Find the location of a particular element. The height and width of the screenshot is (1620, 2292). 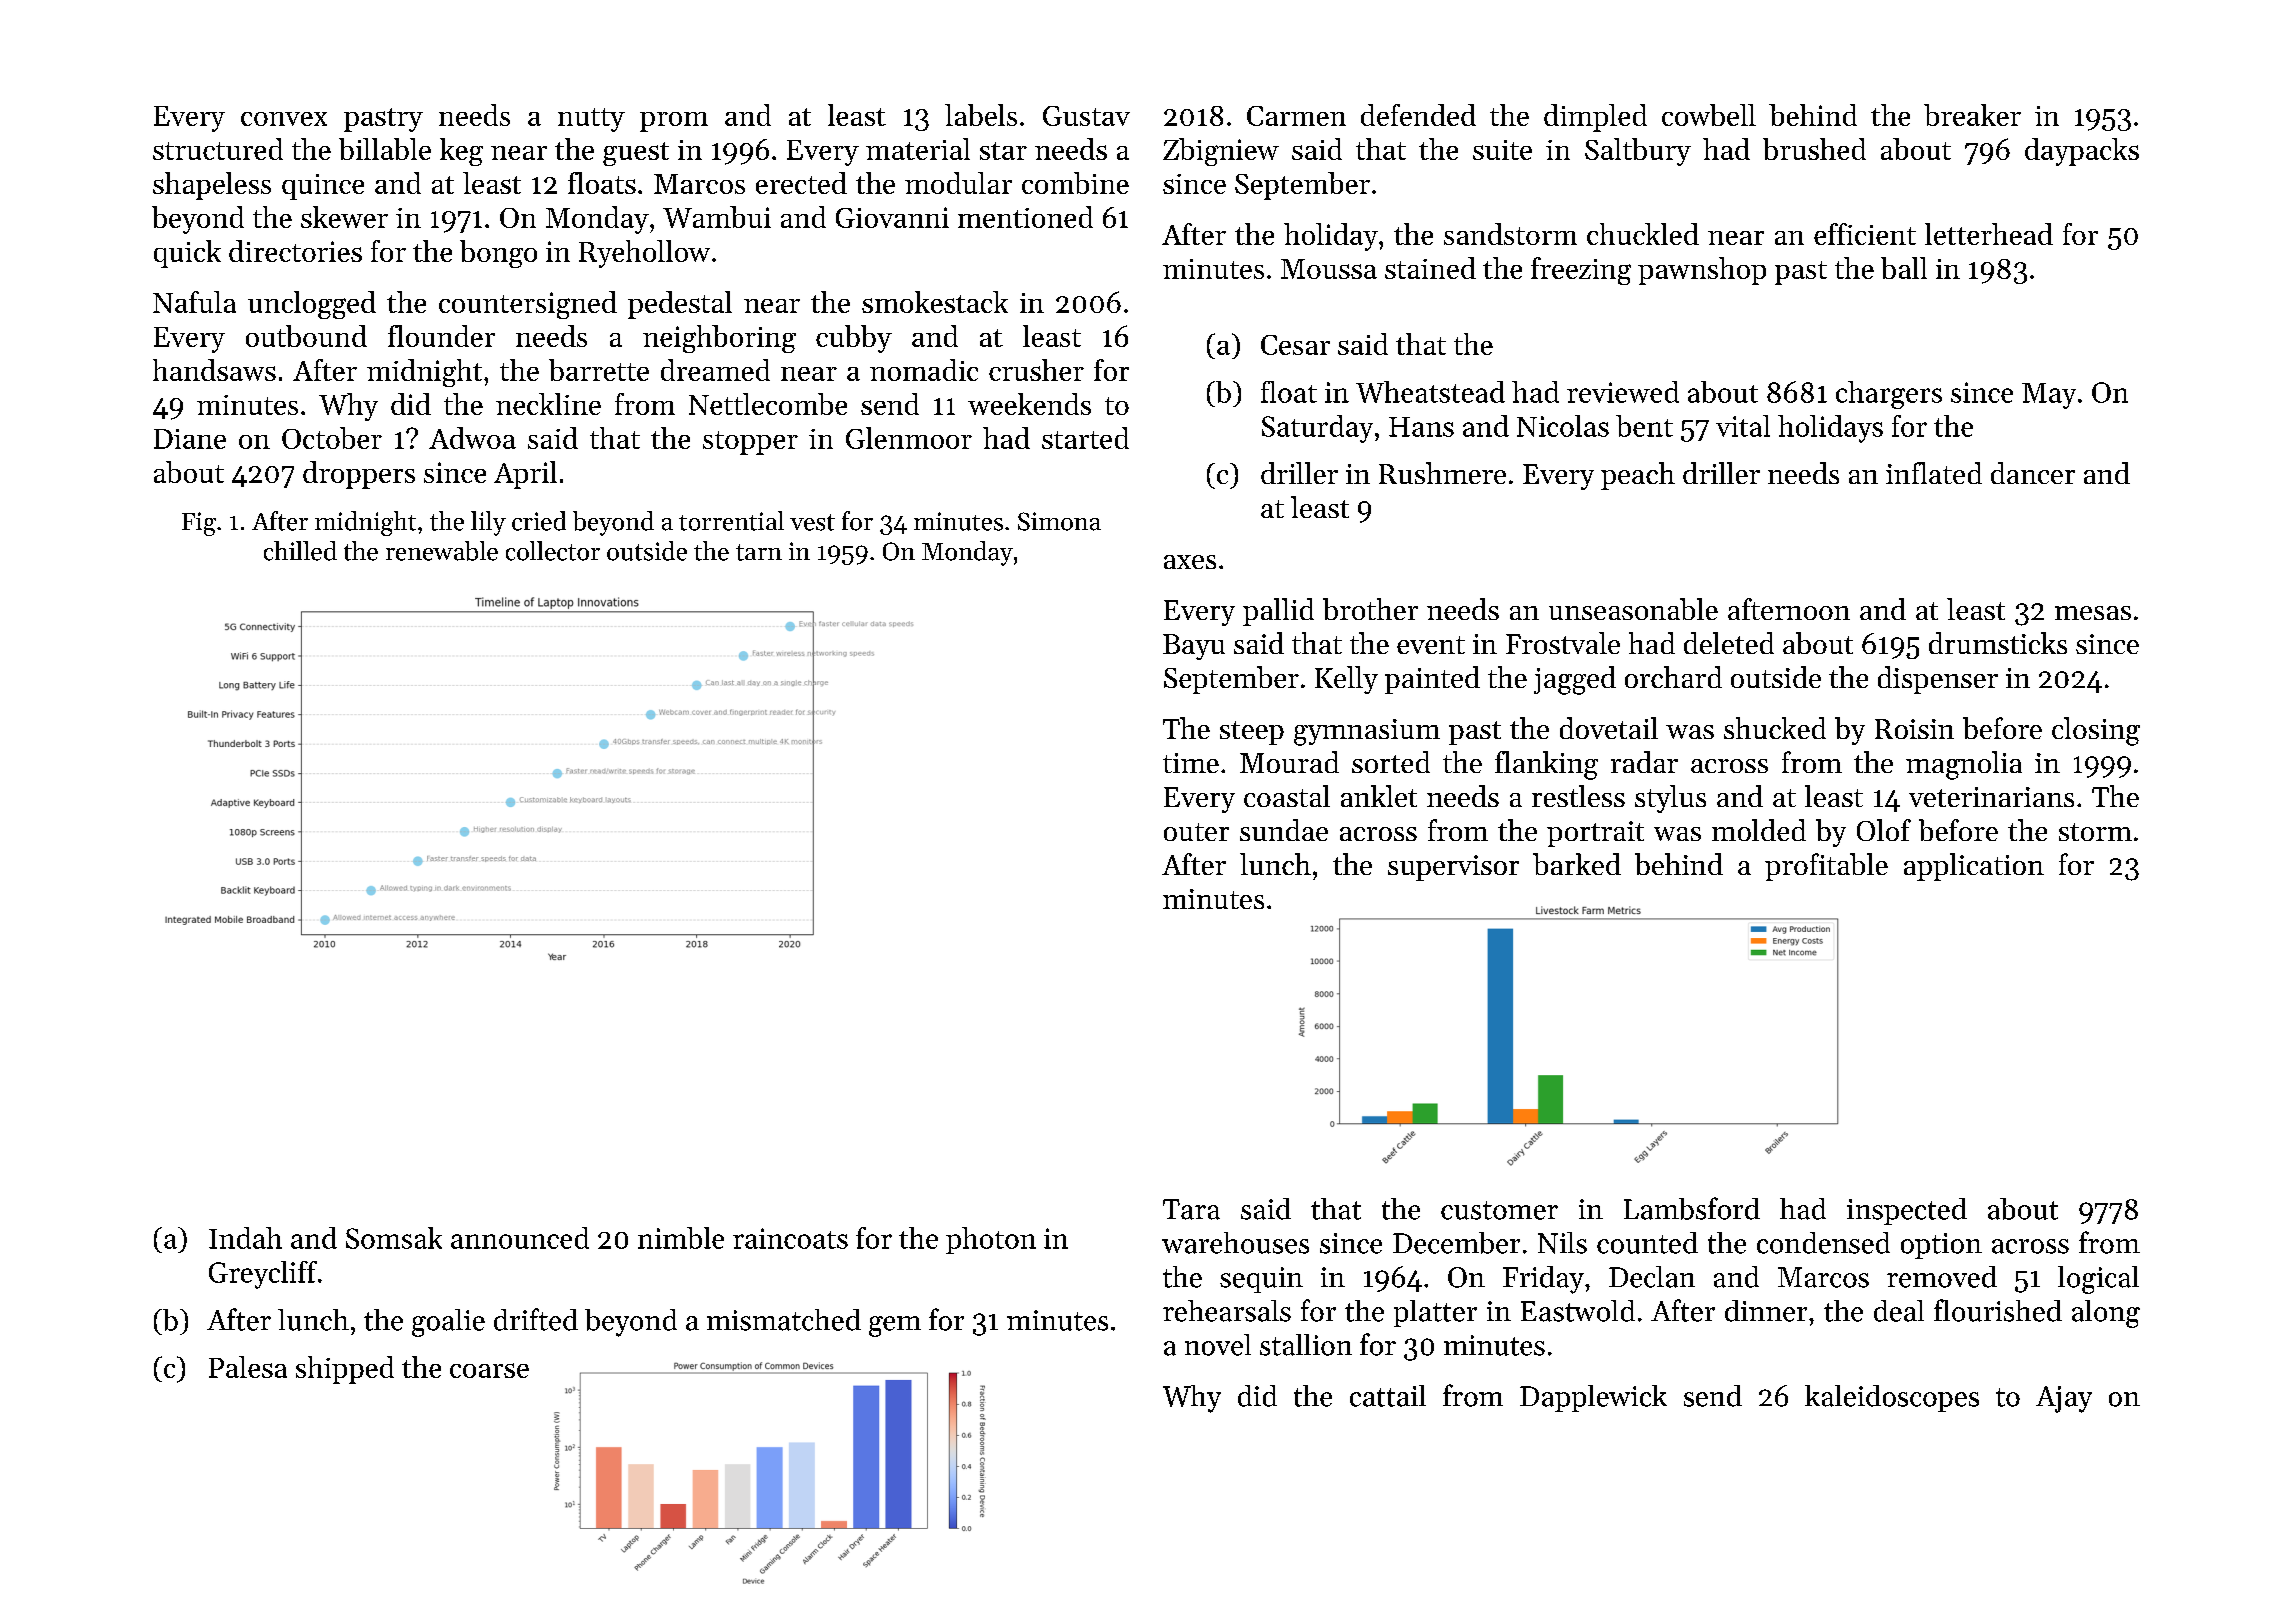

Dapplewick is located at coordinates (1593, 1398).
